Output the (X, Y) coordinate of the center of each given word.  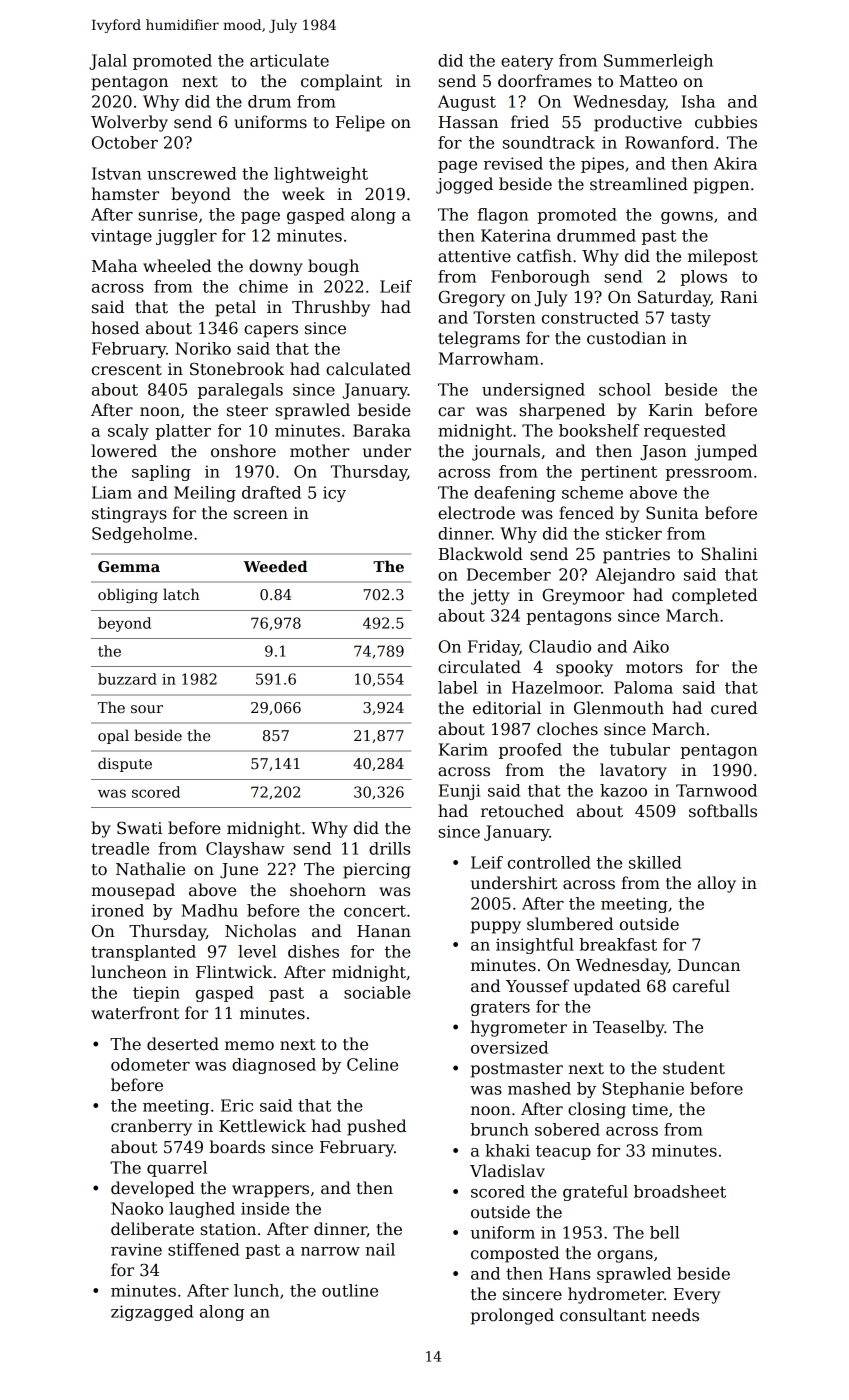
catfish (544, 256)
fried (530, 122)
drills (389, 848)
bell (664, 1232)
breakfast (618, 944)
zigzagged (152, 1313)
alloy (717, 884)
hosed (115, 328)
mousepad (133, 891)
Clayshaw (245, 850)
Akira (735, 163)
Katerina (516, 235)
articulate (289, 60)
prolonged (512, 1316)
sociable (377, 992)
